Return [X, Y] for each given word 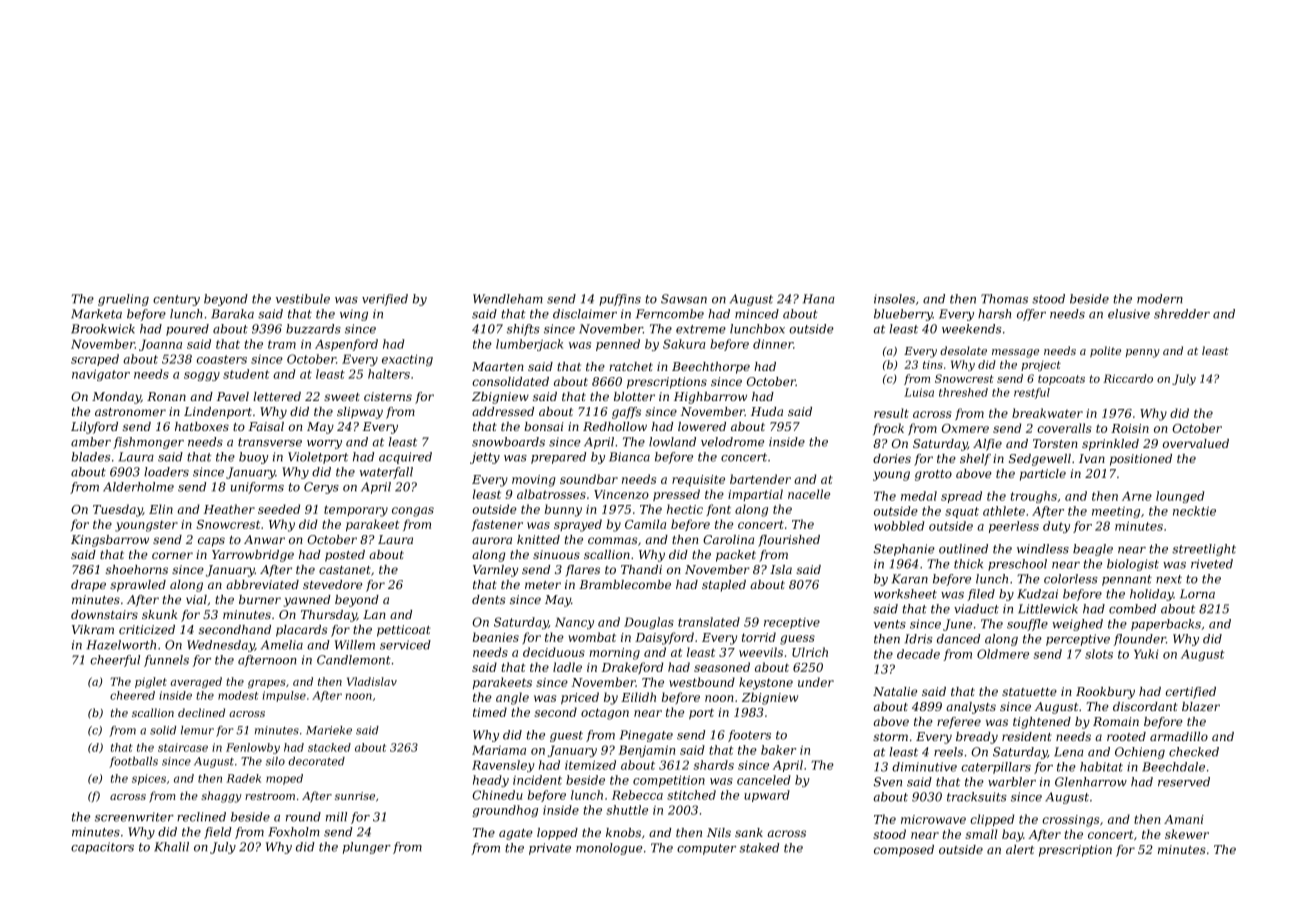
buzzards [313, 329]
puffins [620, 300]
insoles [894, 299]
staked [759, 848]
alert [1020, 849]
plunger [367, 848]
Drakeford [632, 668]
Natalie [895, 691]
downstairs [104, 614]
